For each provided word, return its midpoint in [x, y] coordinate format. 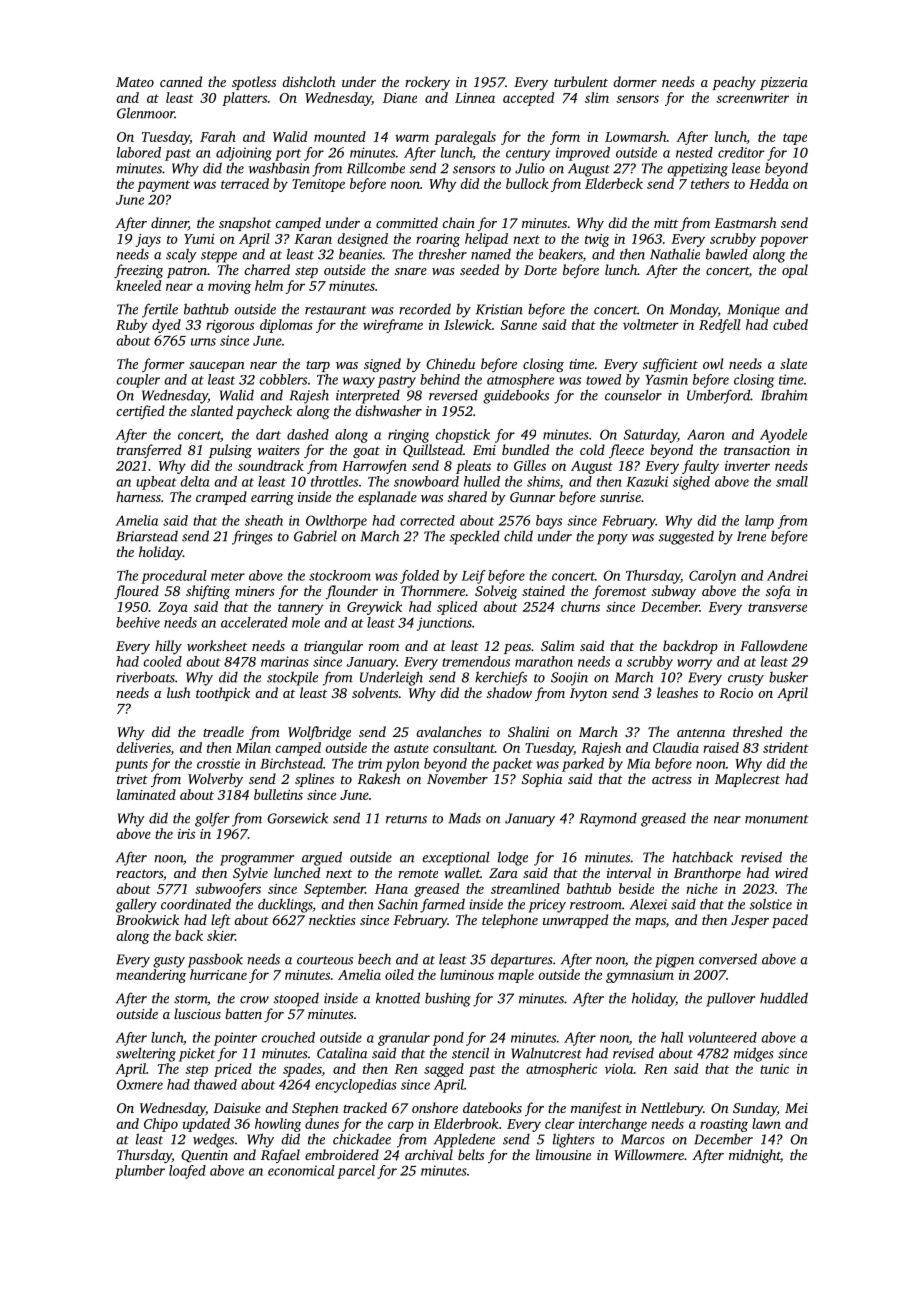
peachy [734, 83]
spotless [254, 83]
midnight [755, 1156]
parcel [356, 1172]
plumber [140, 1172]
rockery [427, 83]
